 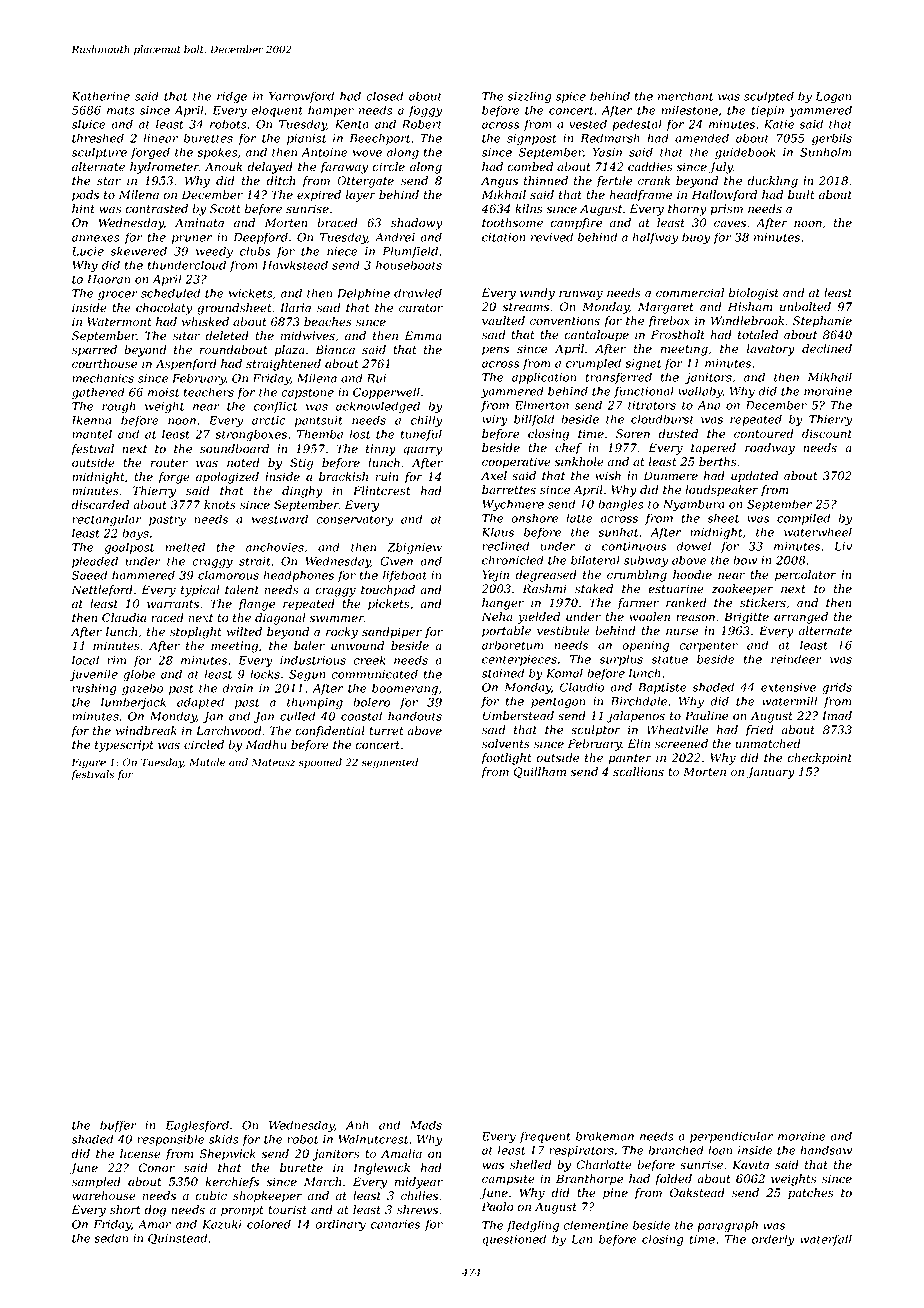 What do you see at coordinates (107, 520) in the page?
I see `rectangular` at bounding box center [107, 520].
